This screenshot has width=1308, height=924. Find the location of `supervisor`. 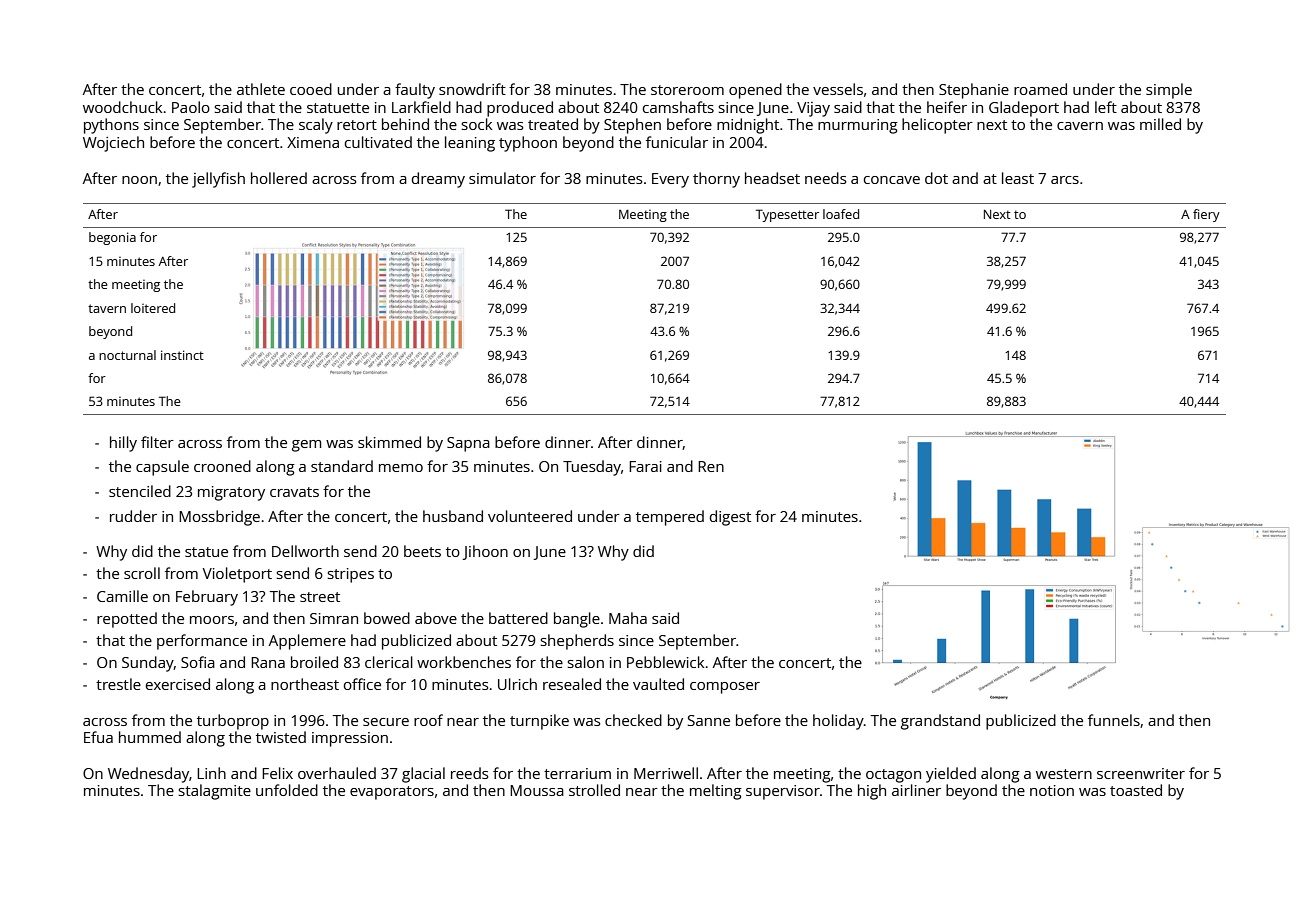

supervisor is located at coordinates (783, 792).
